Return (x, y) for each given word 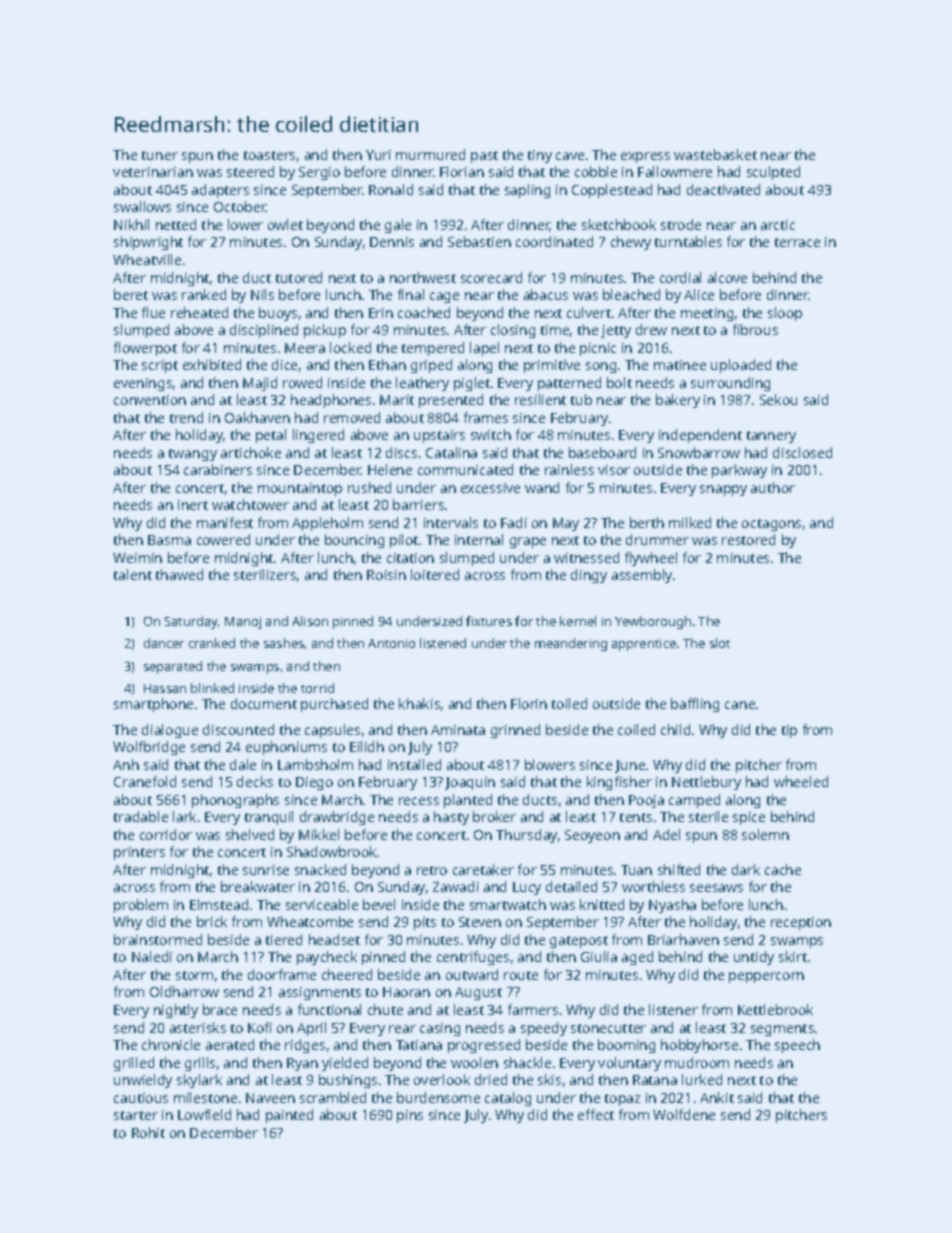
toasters (269, 155)
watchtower (250, 504)
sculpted (773, 173)
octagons (771, 525)
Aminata (458, 730)
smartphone (153, 705)
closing (513, 331)
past (484, 157)
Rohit (148, 1132)
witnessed (586, 557)
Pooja (646, 801)
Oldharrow (184, 991)
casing (440, 1029)
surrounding (730, 384)
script (160, 366)
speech (797, 1046)
